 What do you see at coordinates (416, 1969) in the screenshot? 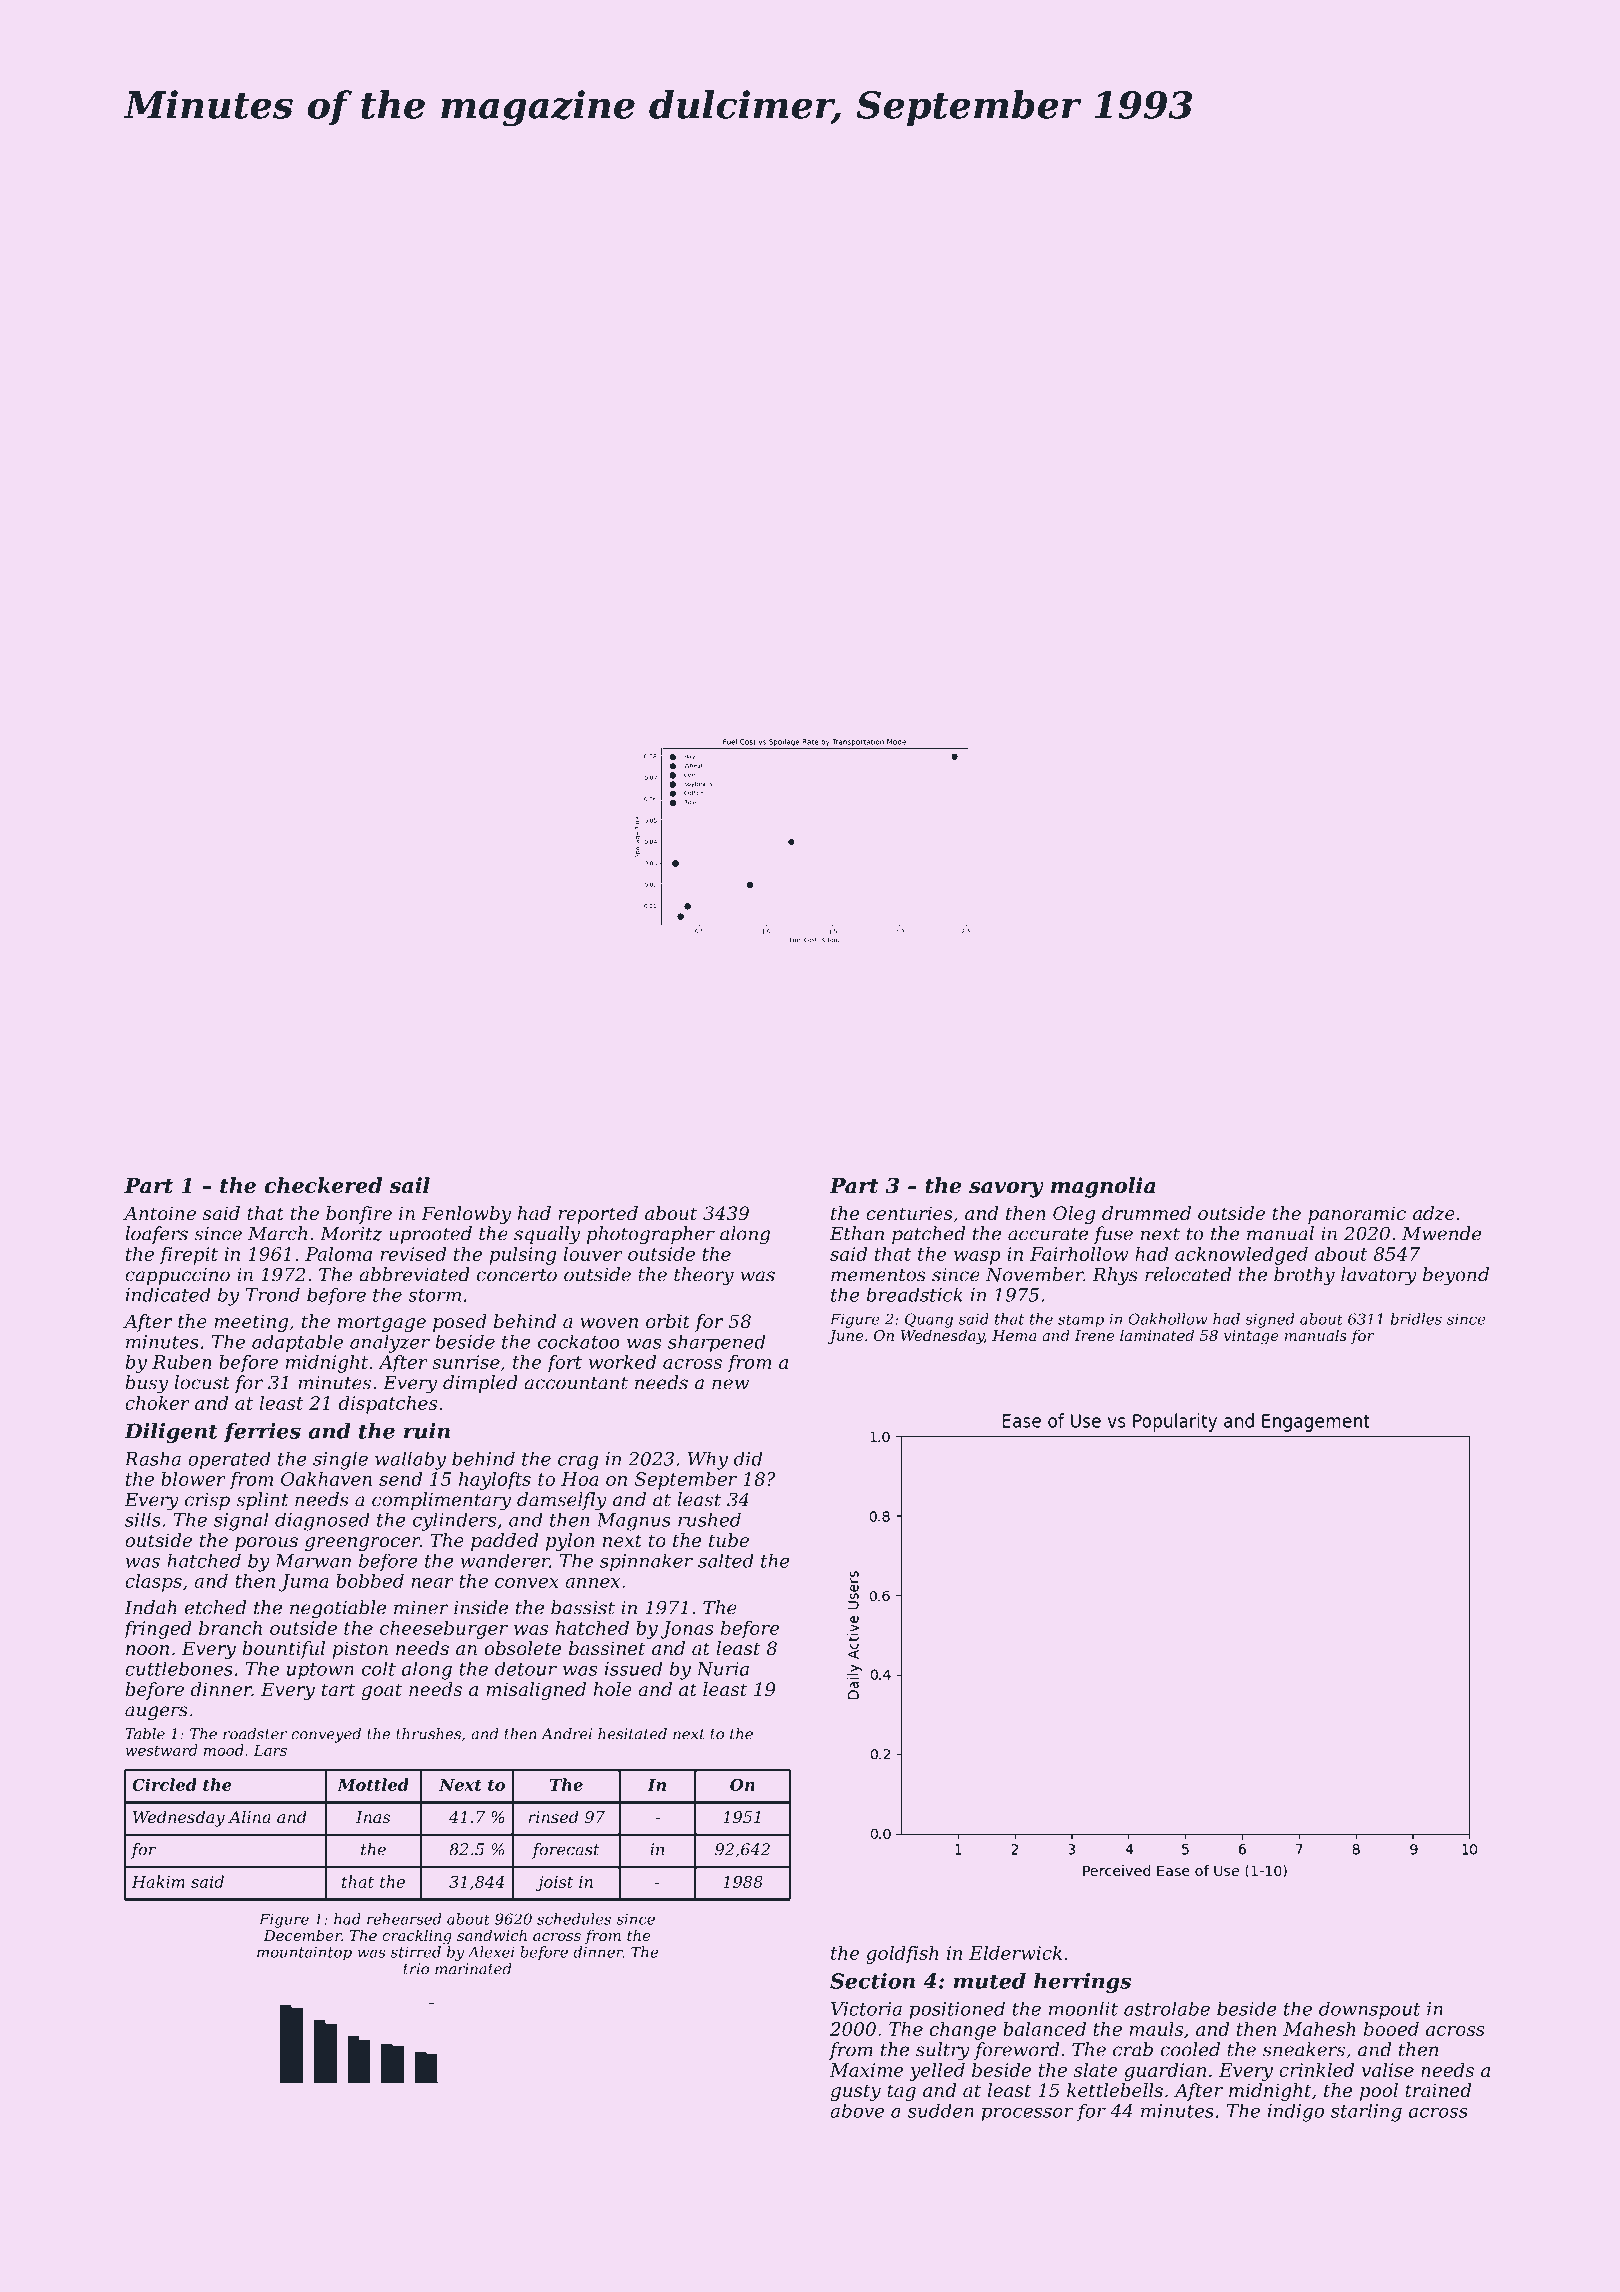
I see `trio` at bounding box center [416, 1969].
